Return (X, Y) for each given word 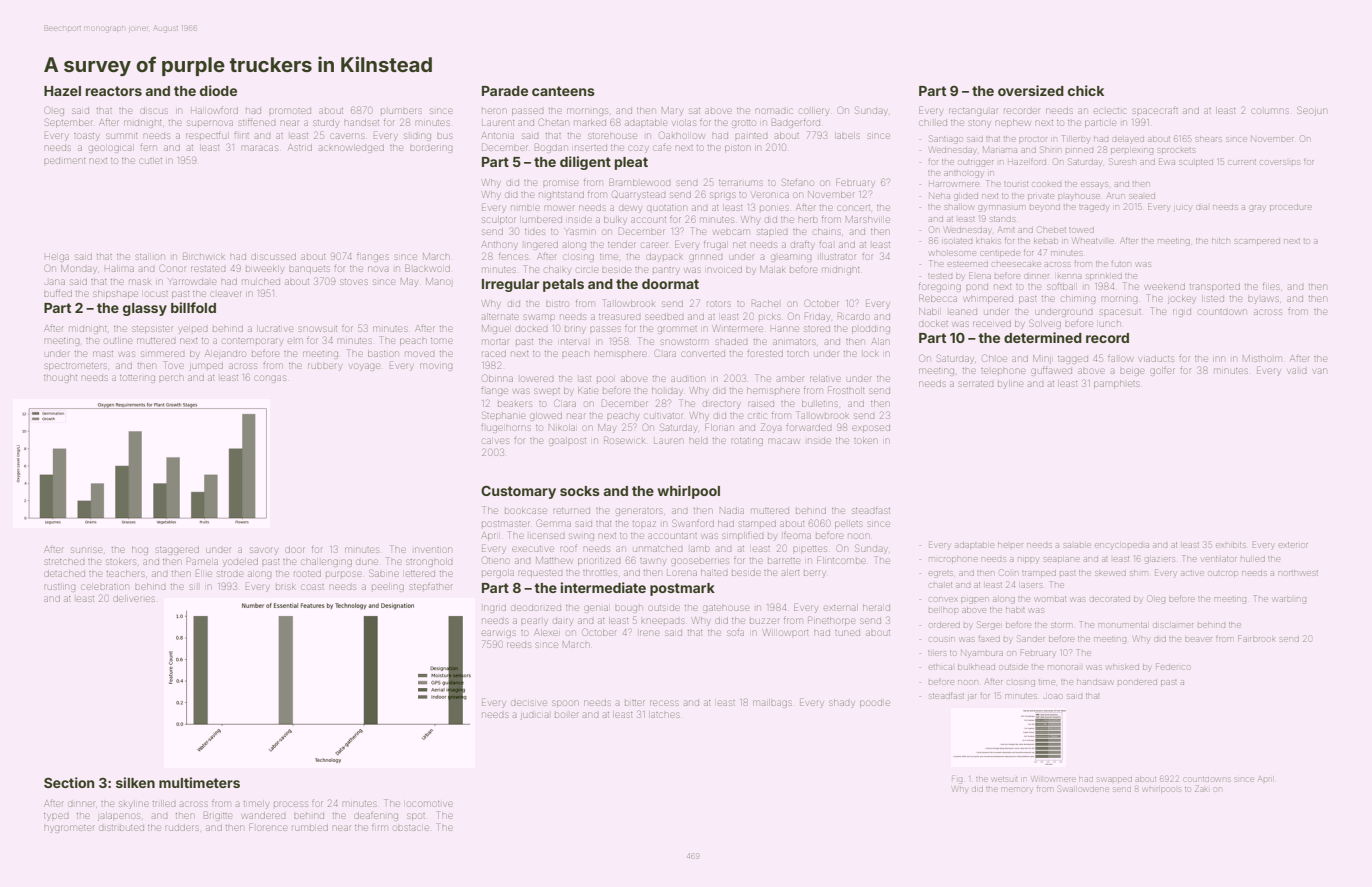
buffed (58, 294)
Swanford (693, 523)
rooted (307, 574)
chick (1086, 90)
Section (69, 782)
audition (687, 379)
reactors (114, 91)
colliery (814, 112)
